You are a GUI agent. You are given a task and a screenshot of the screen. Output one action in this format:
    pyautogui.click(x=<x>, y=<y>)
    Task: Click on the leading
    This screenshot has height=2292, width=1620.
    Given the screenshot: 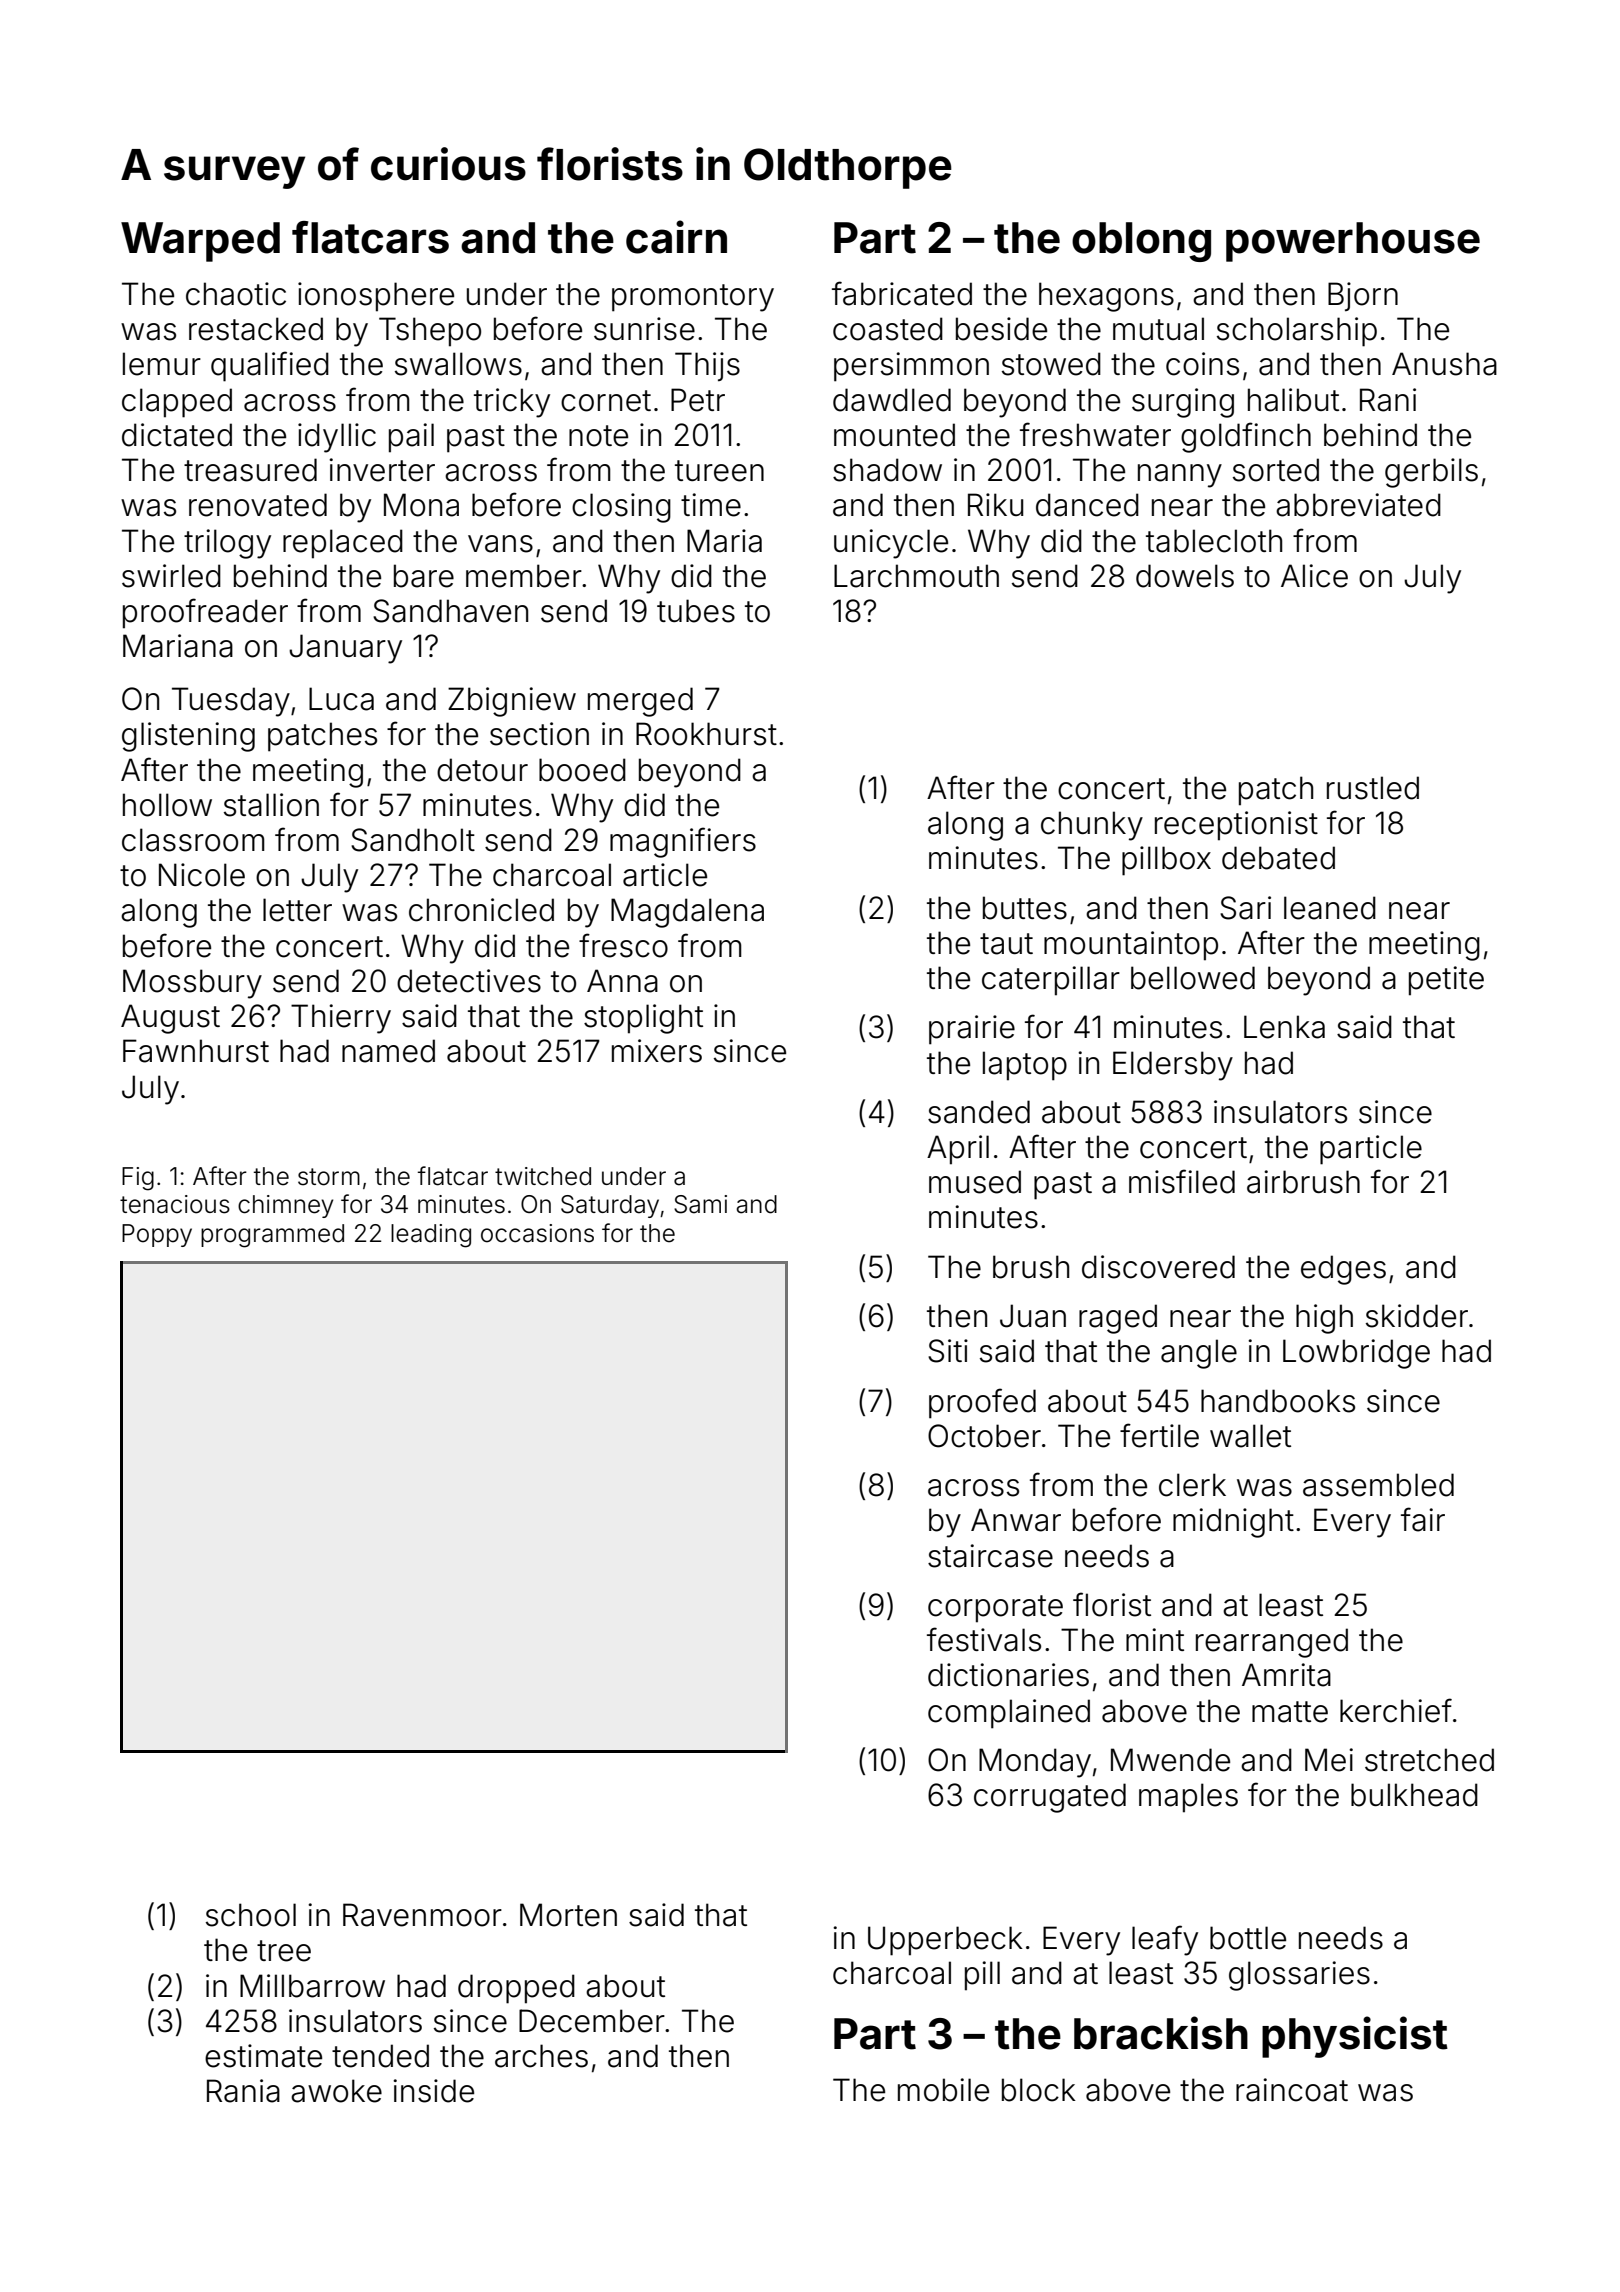 What is the action you would take?
    pyautogui.click(x=431, y=1236)
